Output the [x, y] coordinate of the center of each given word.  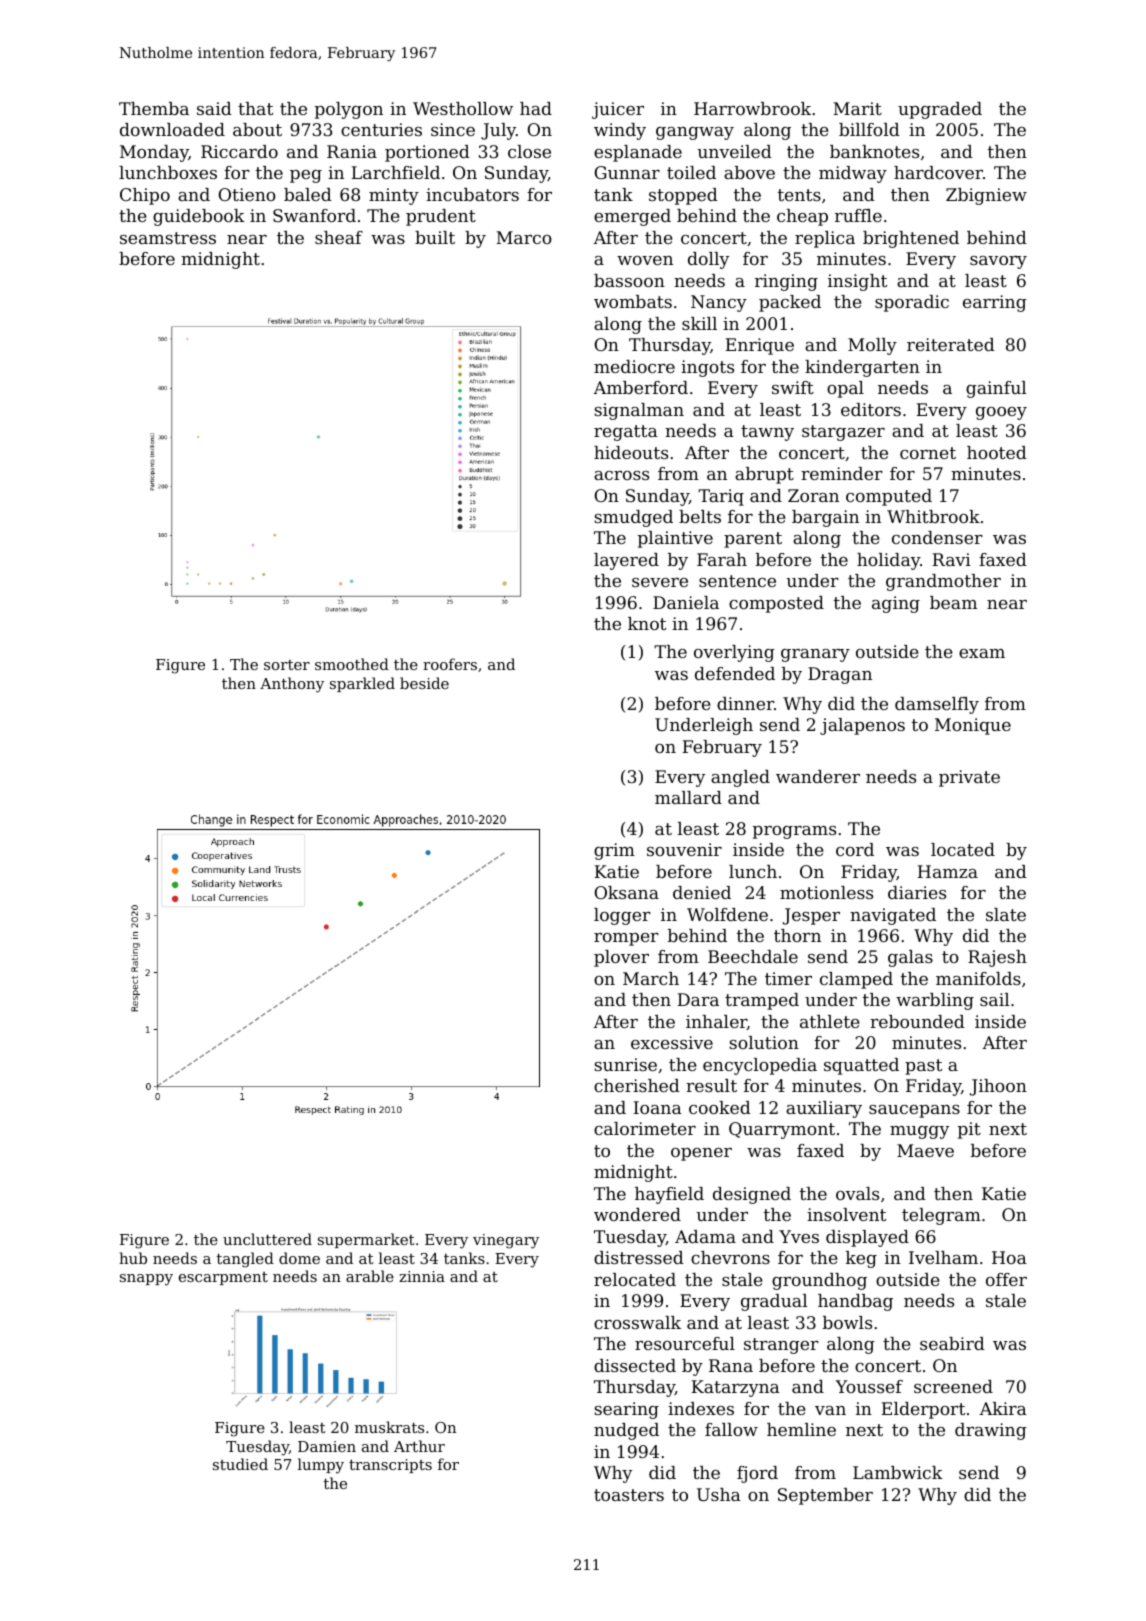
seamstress [168, 238]
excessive [672, 1042]
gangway [695, 133]
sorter [287, 665]
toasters [629, 1495]
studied [240, 1464]
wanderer [818, 776]
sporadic [912, 303]
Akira [1003, 1408]
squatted [861, 1066]
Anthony [292, 685]
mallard [688, 797]
